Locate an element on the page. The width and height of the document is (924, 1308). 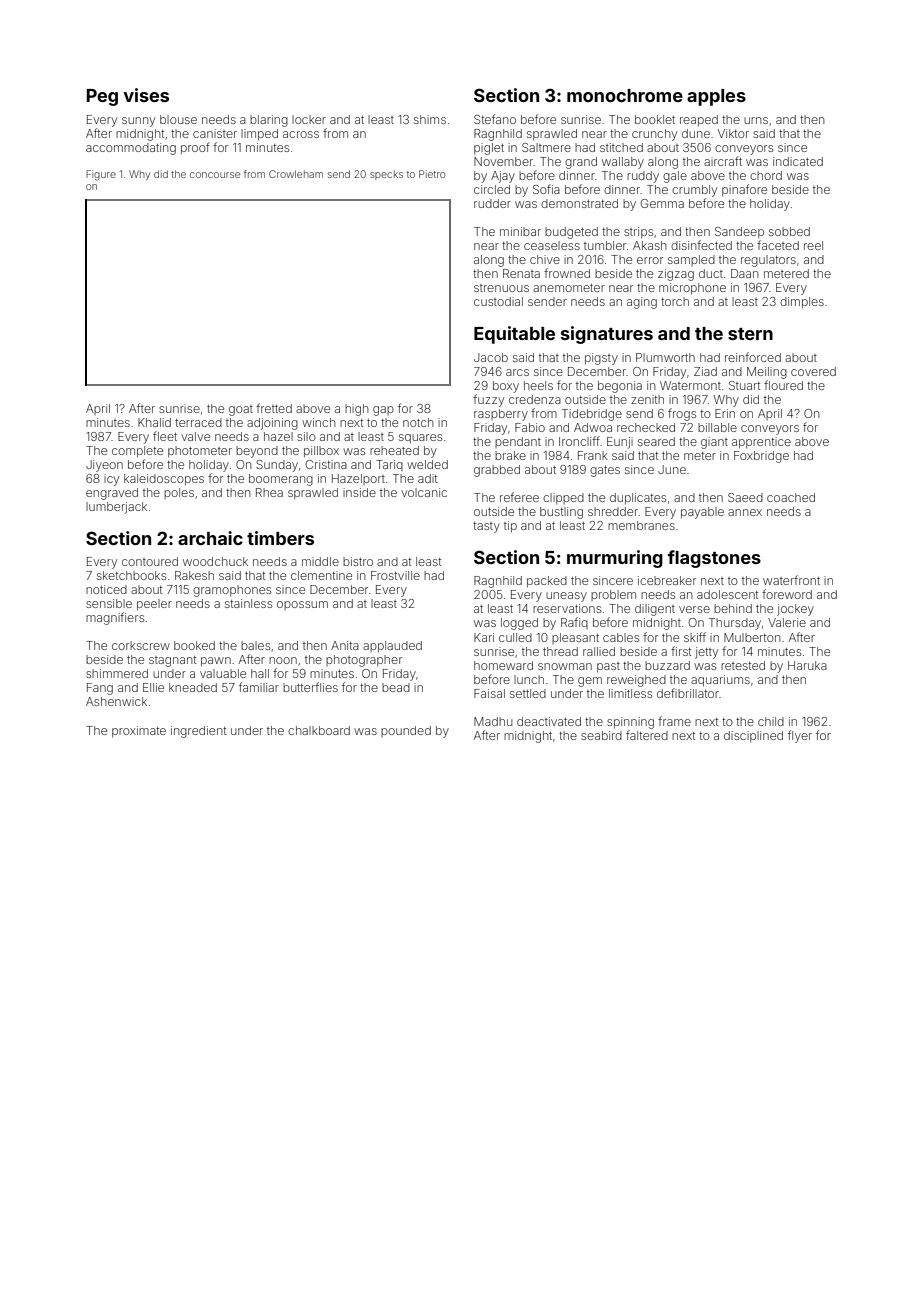
Khalid is located at coordinates (154, 422).
